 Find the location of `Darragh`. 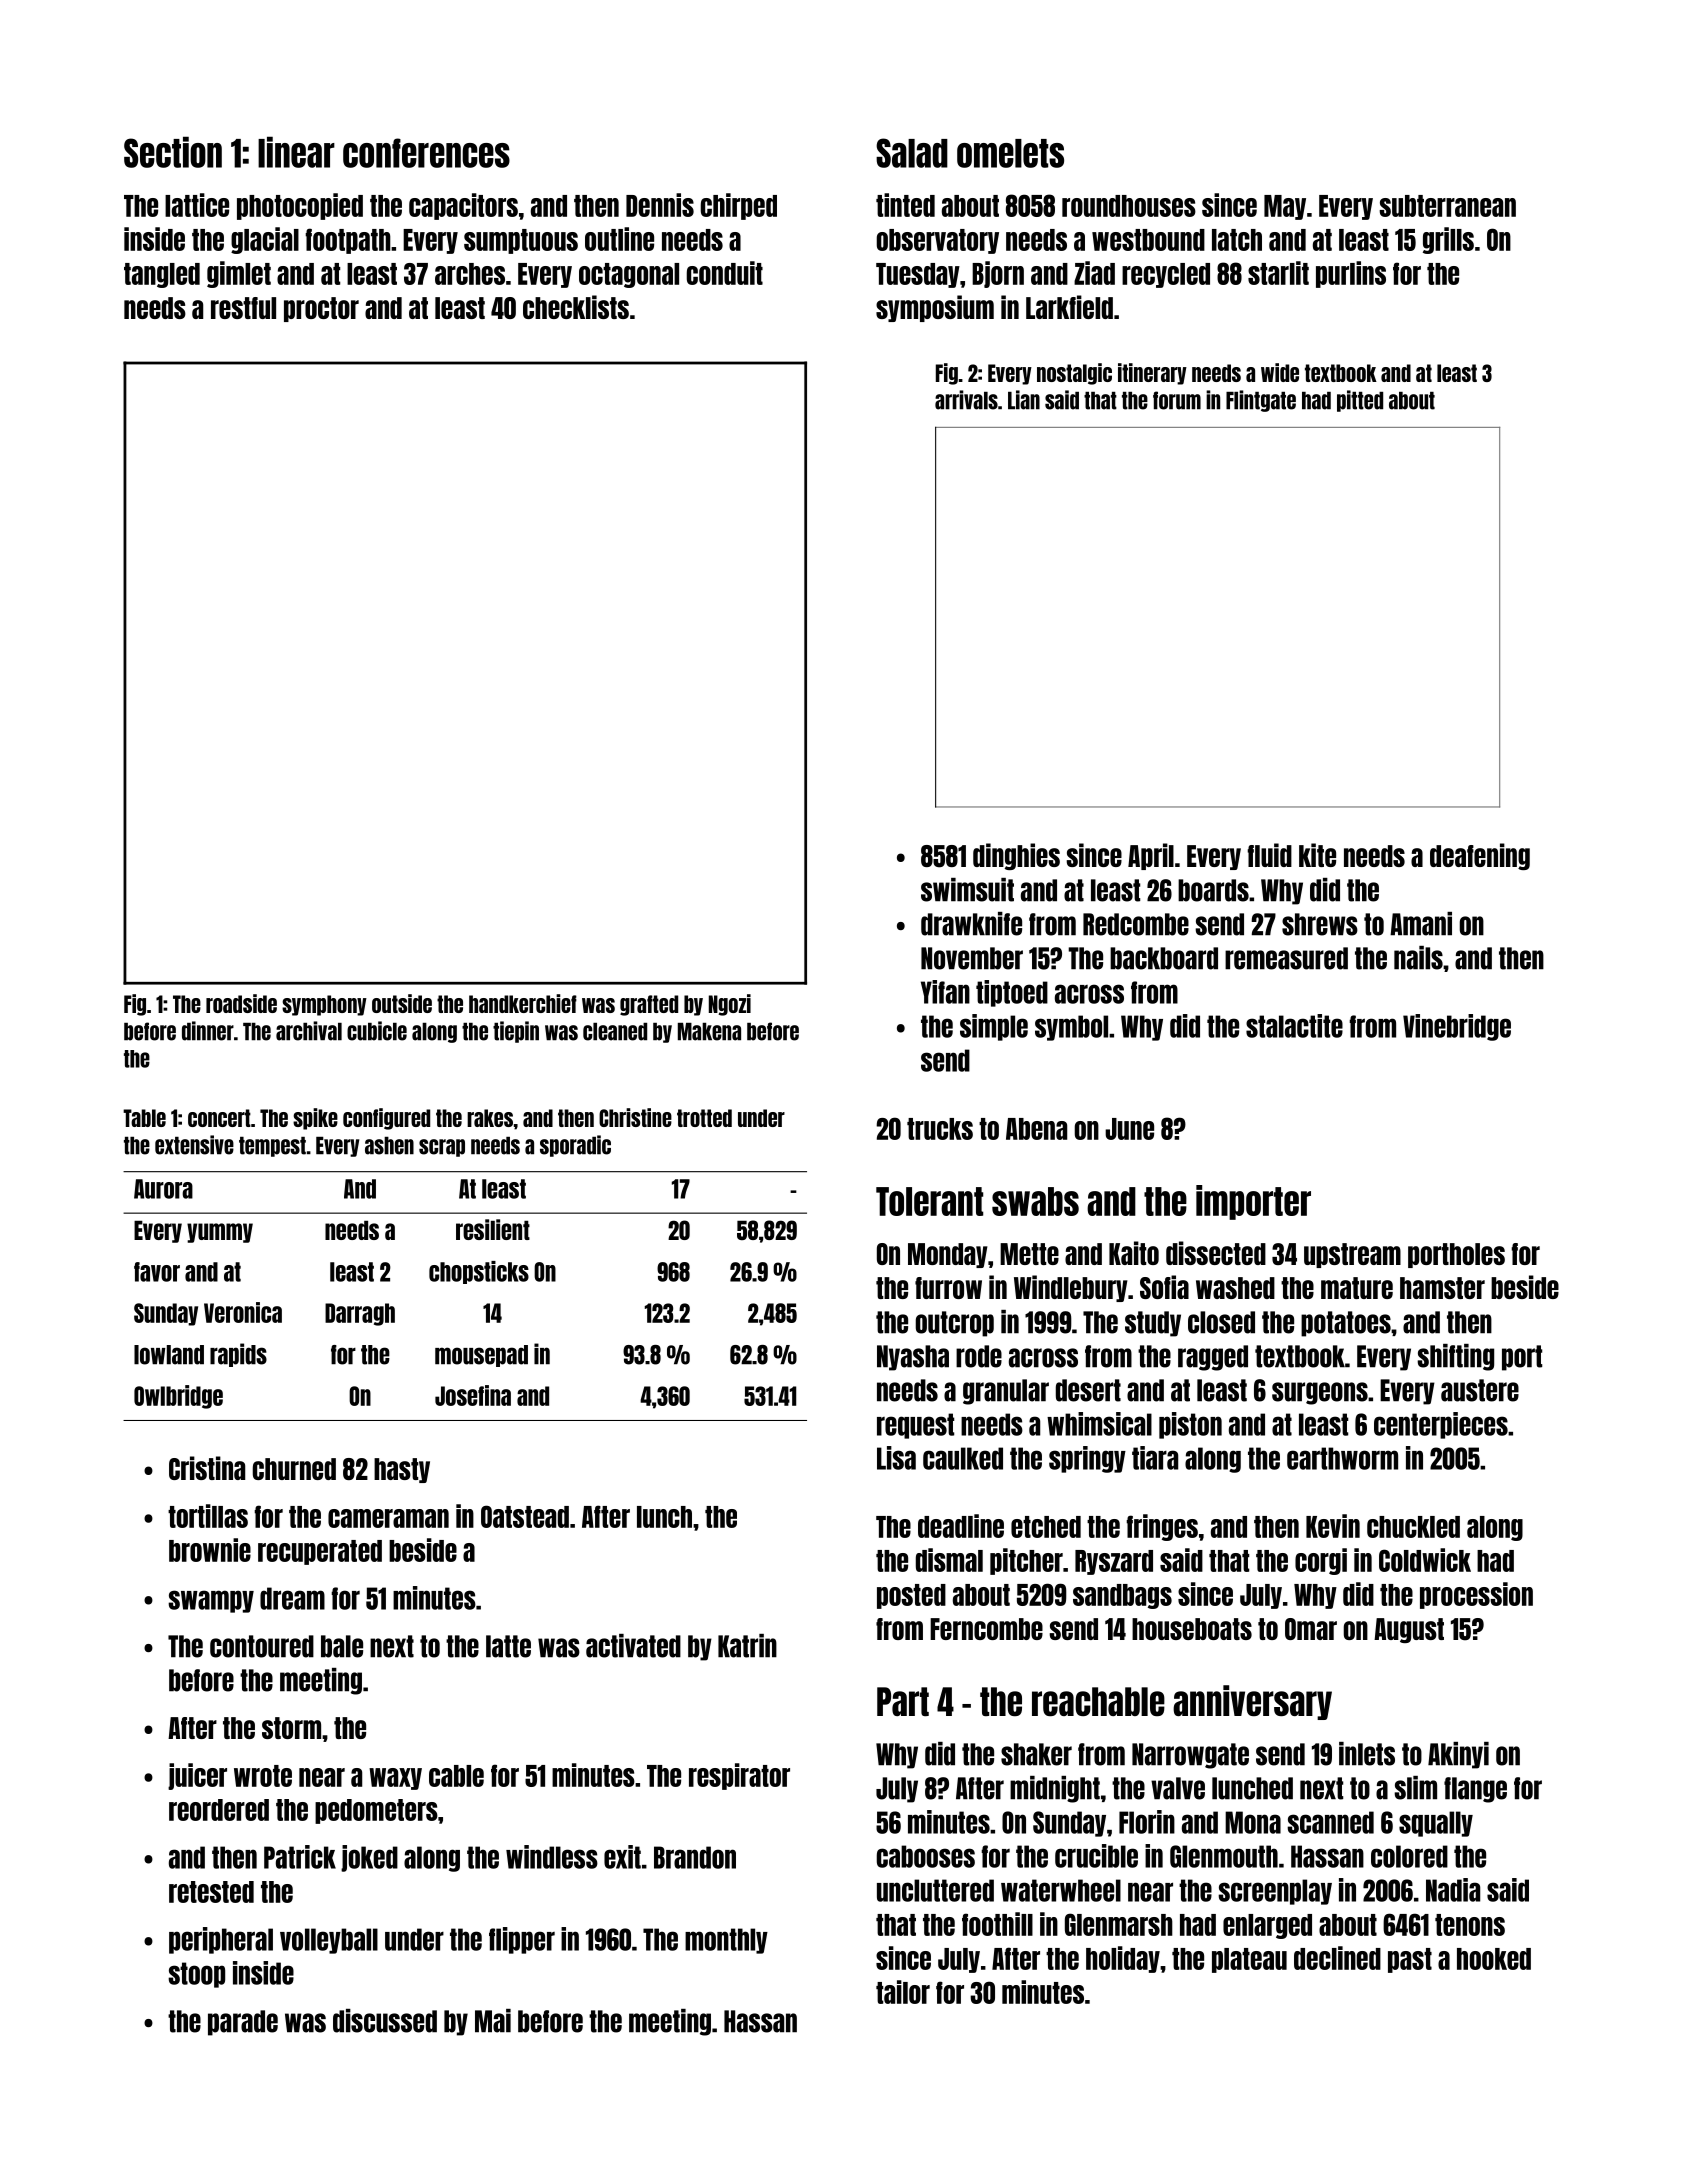

Darragh is located at coordinates (360, 1314).
